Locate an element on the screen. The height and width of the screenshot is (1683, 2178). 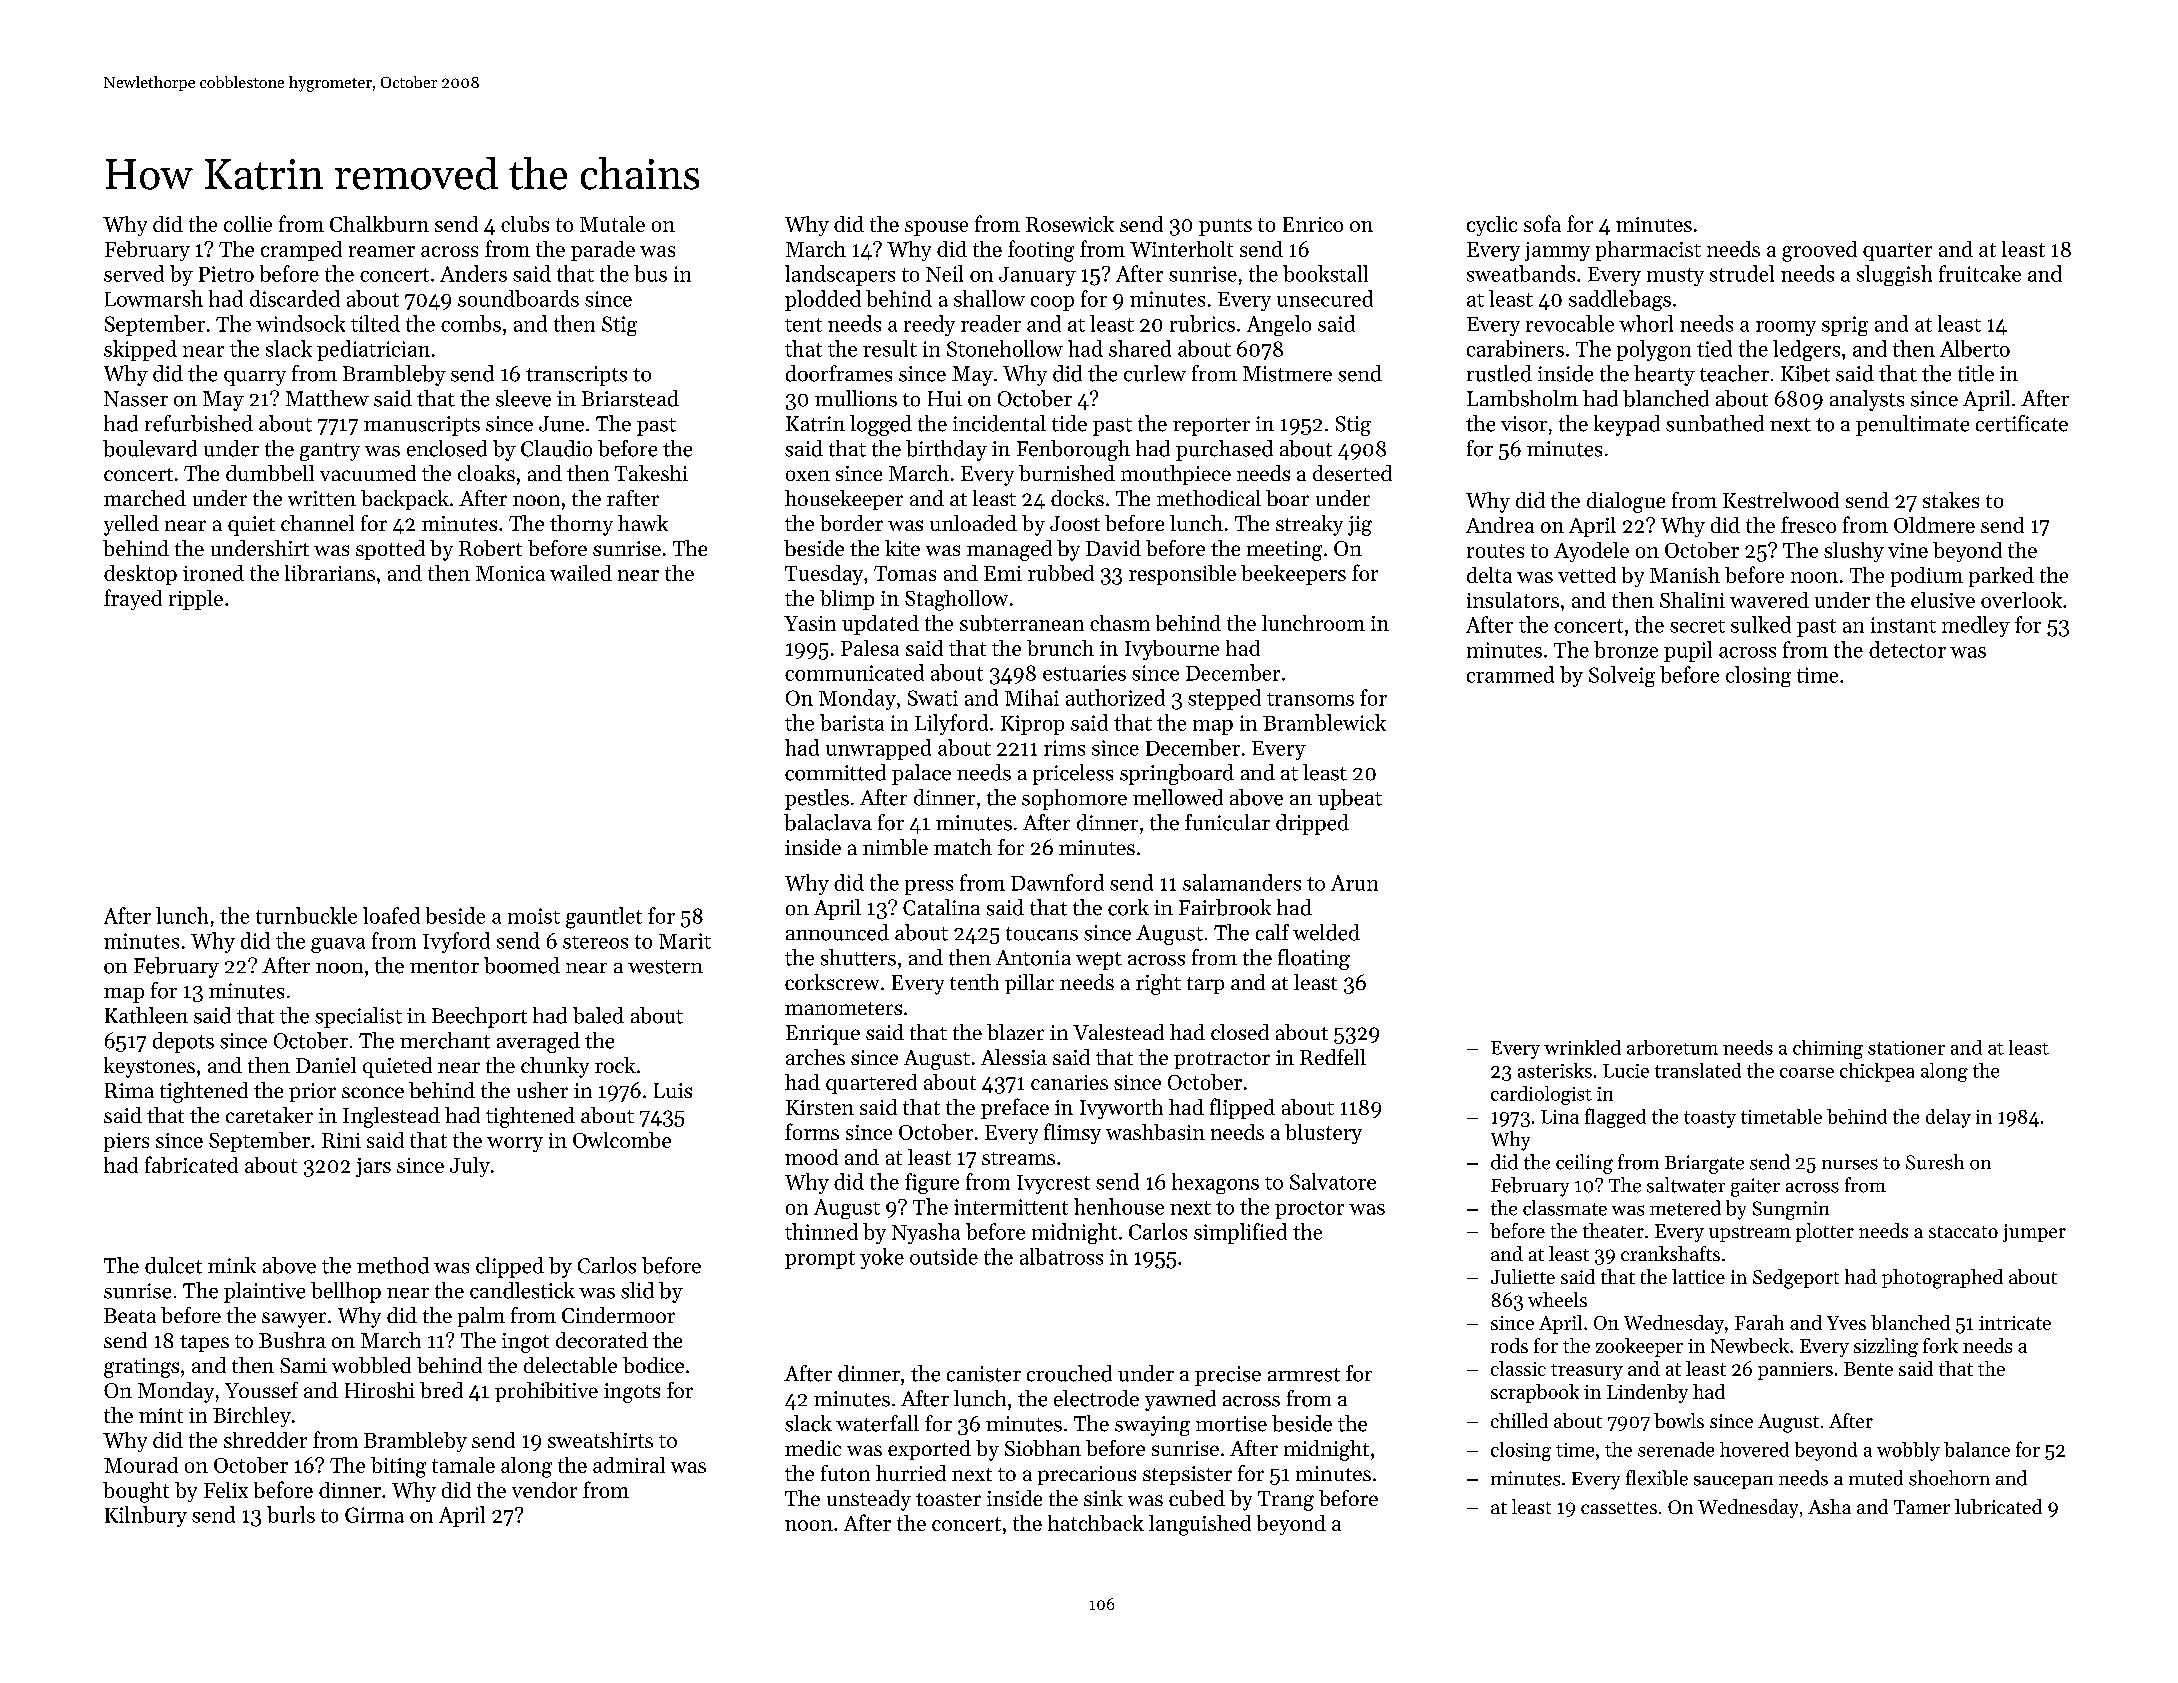
Yves is located at coordinates (1846, 1323).
